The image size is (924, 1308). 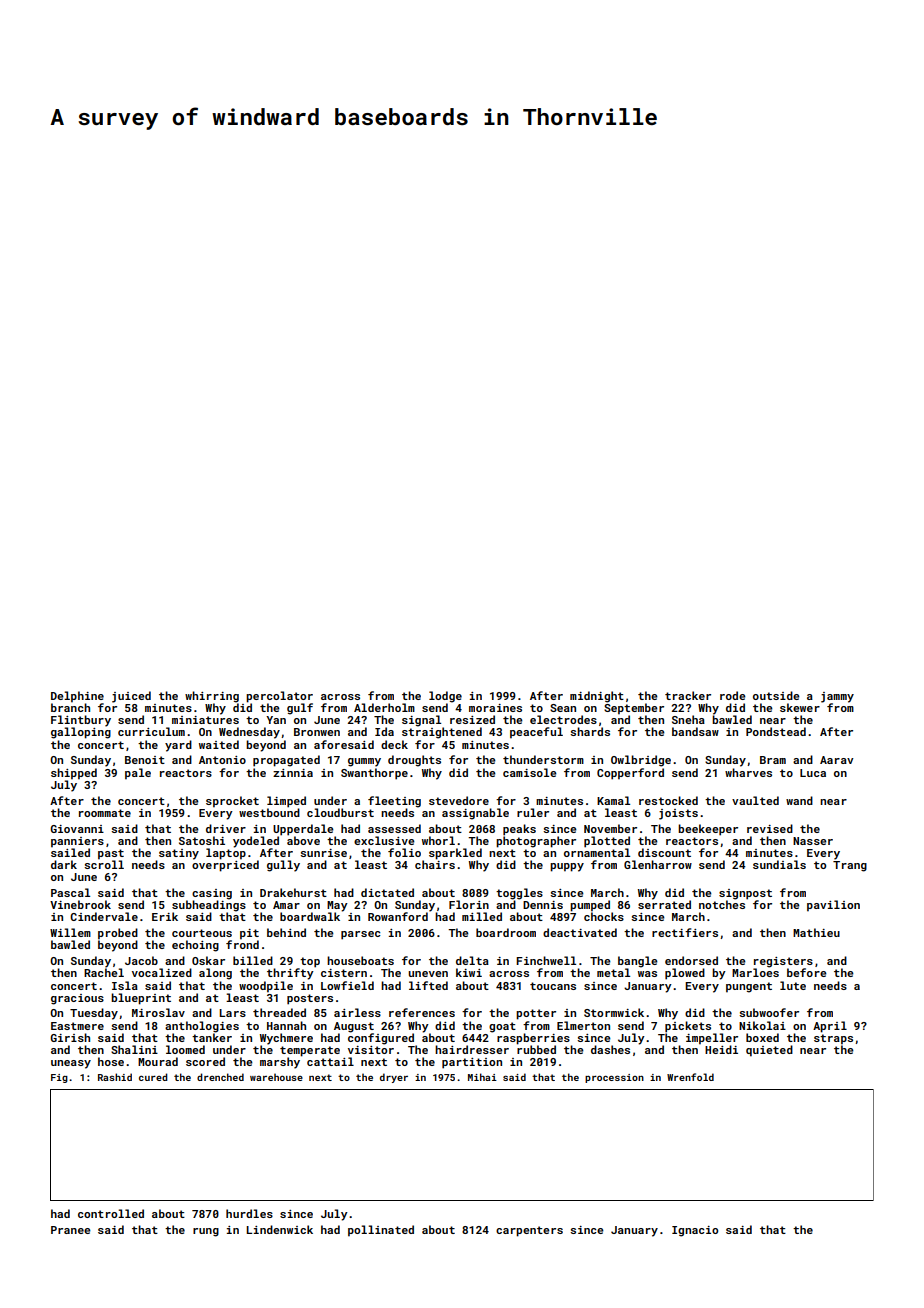 I want to click on woodpile, so click(x=266, y=987).
